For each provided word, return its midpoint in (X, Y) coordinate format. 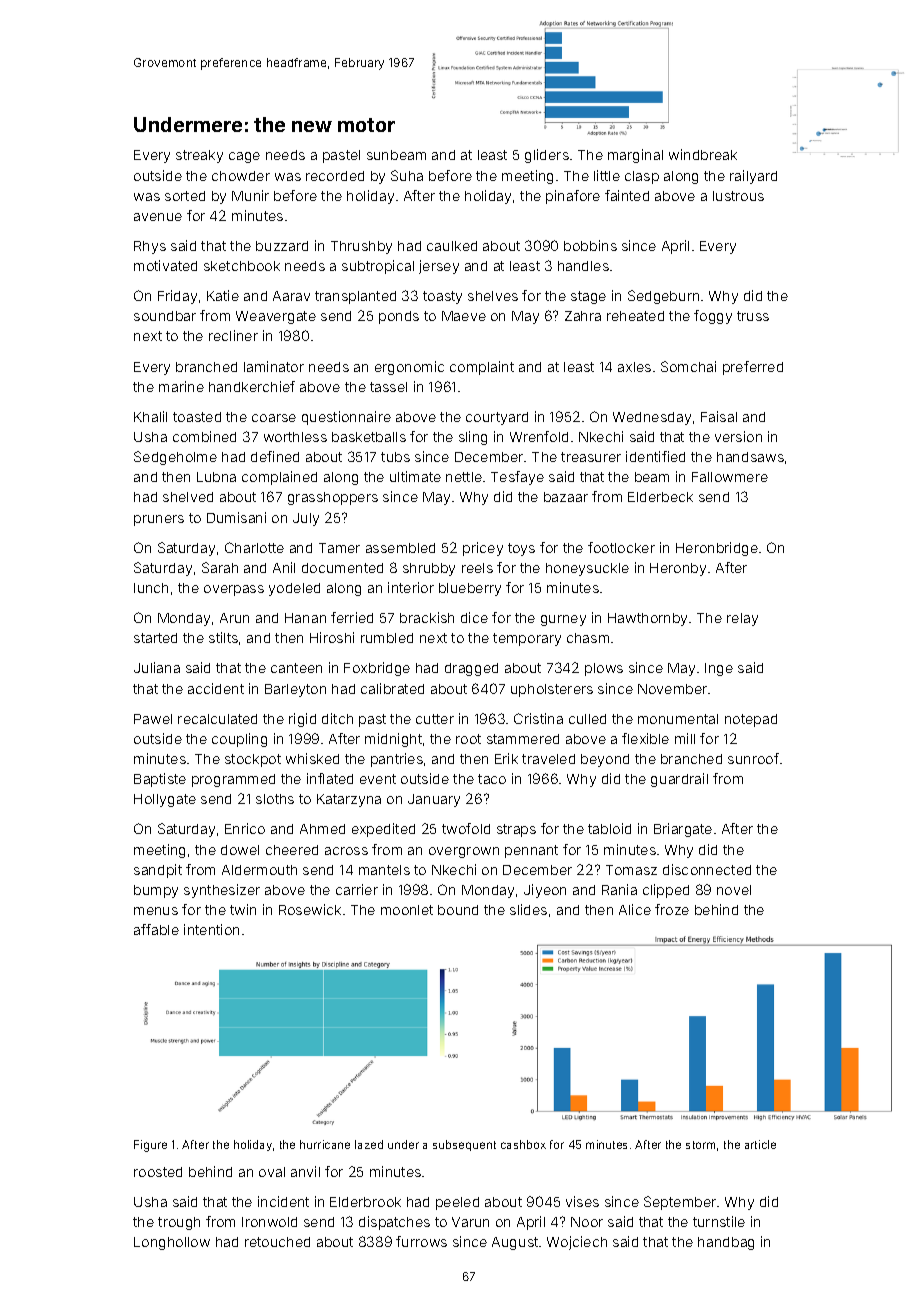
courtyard (497, 418)
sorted (185, 196)
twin (243, 909)
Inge (719, 669)
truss (753, 316)
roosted (158, 1172)
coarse (274, 418)
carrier (357, 889)
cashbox (523, 1144)
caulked (452, 246)
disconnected (707, 869)
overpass (234, 590)
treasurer (591, 457)
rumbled (387, 638)
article (760, 1144)
